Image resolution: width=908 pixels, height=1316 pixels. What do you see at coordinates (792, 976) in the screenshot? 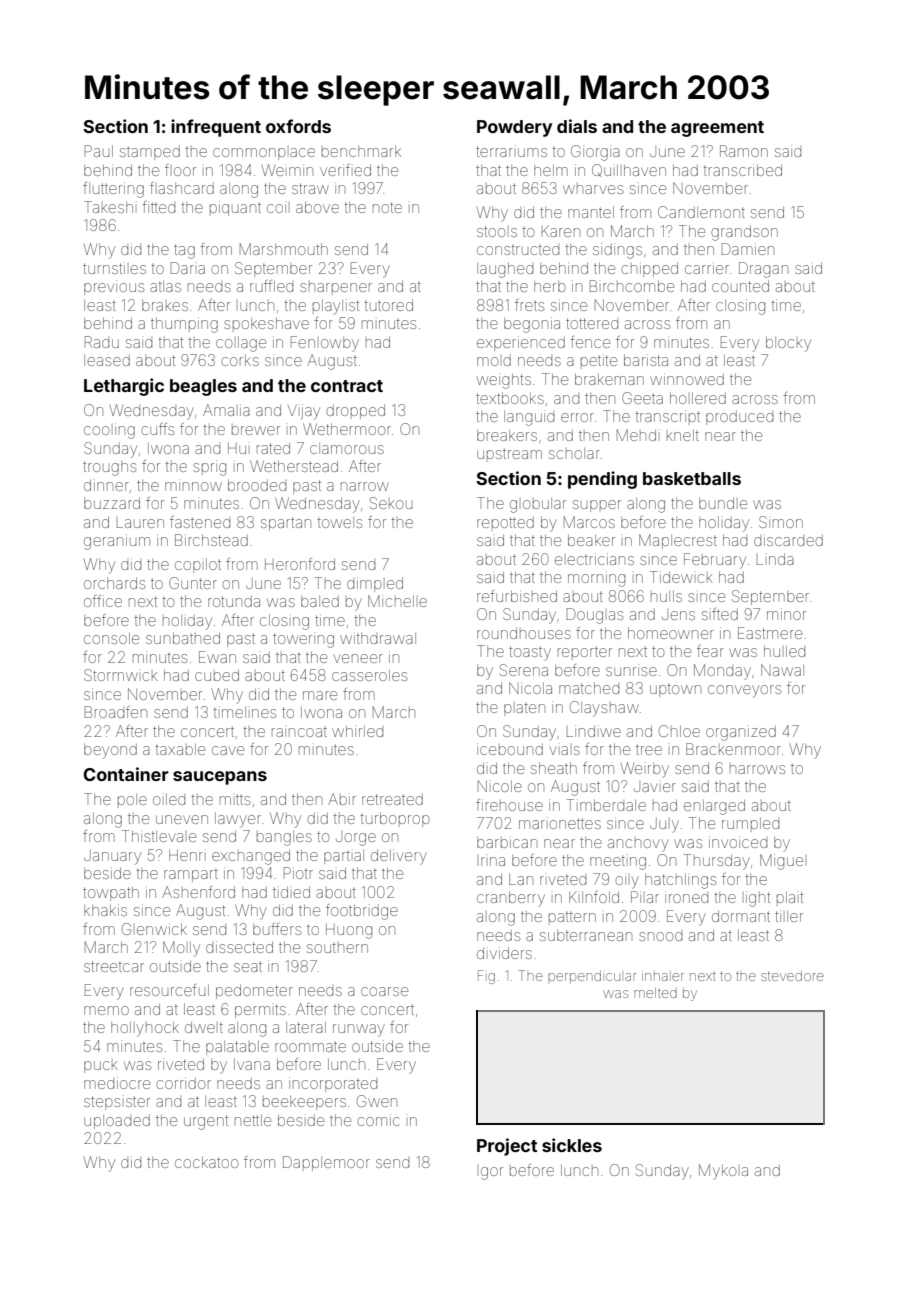
I see `stevedore` at bounding box center [792, 976].
